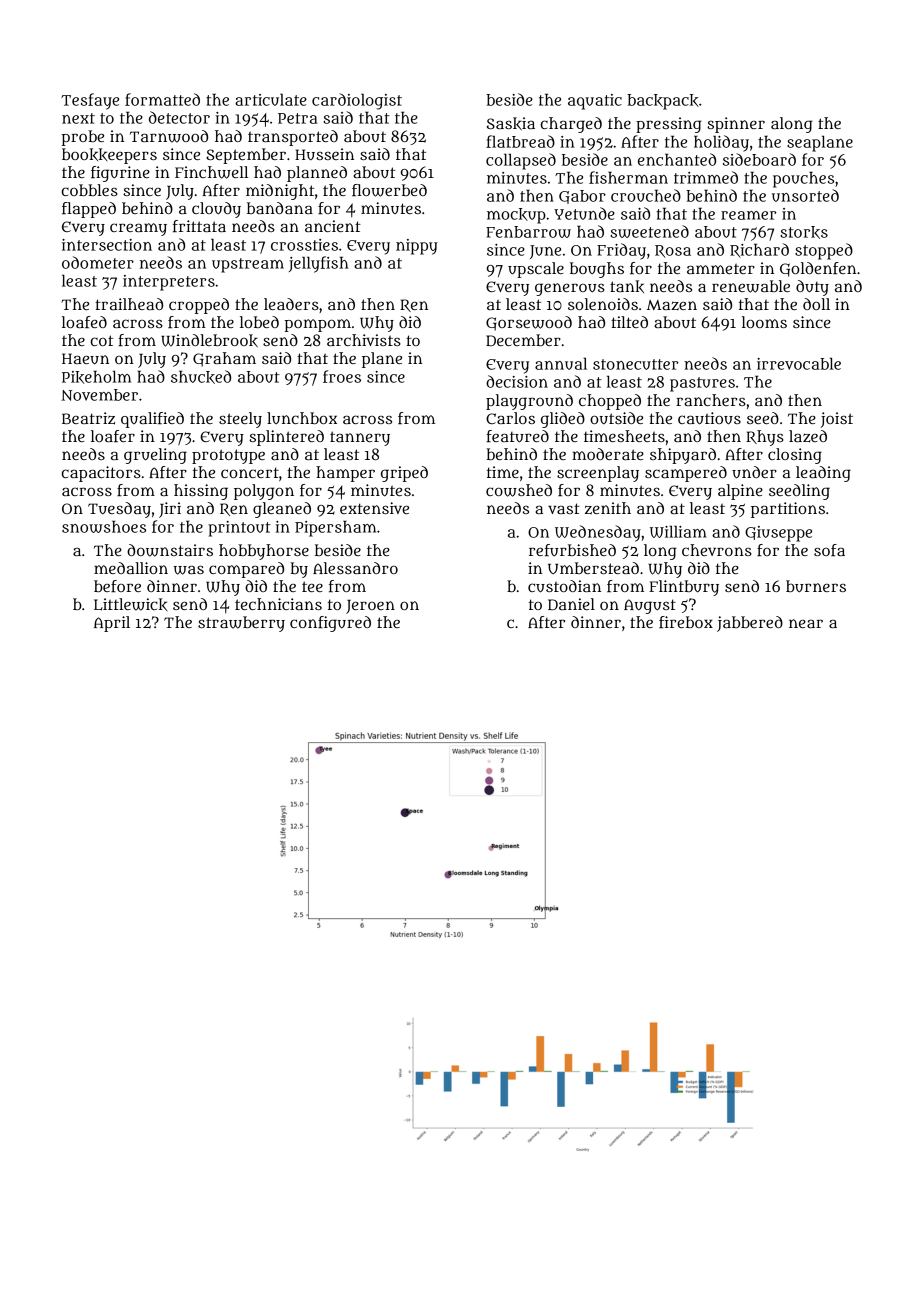 The width and height of the image is (924, 1314). Describe the element at coordinates (511, 124) in the image. I see `Saskia` at that location.
